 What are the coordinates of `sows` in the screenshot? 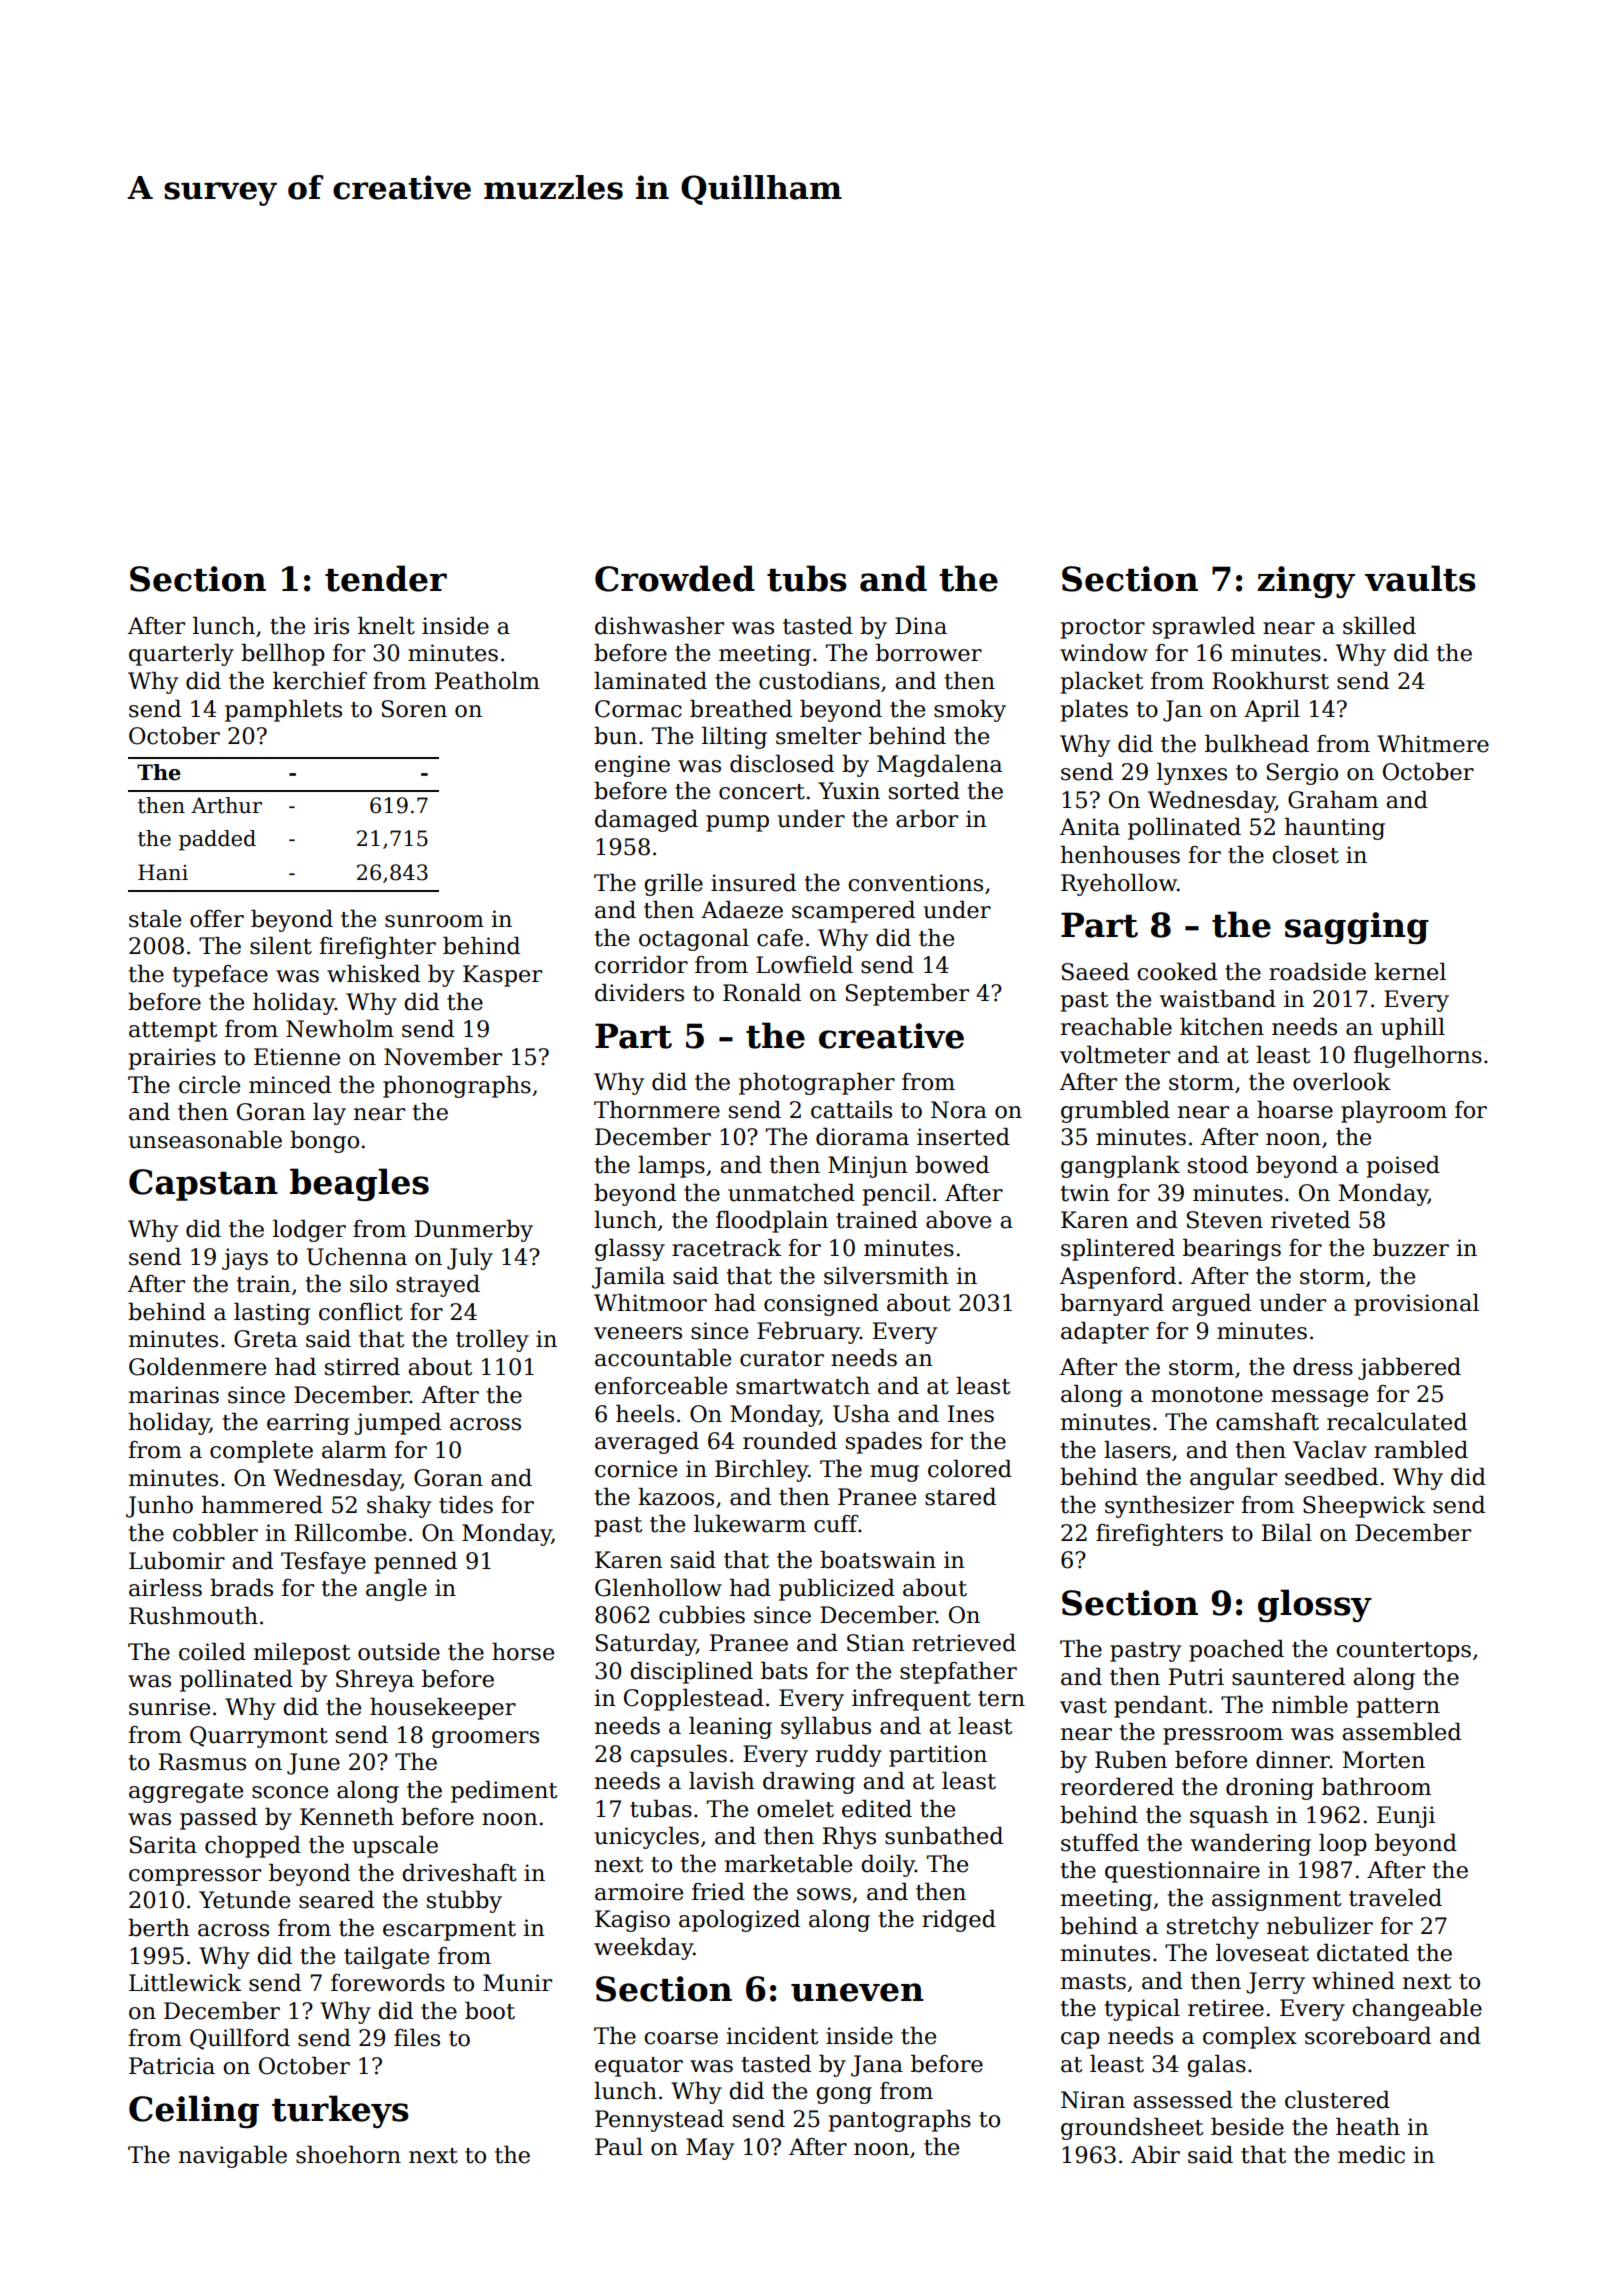 It's located at (824, 1894).
